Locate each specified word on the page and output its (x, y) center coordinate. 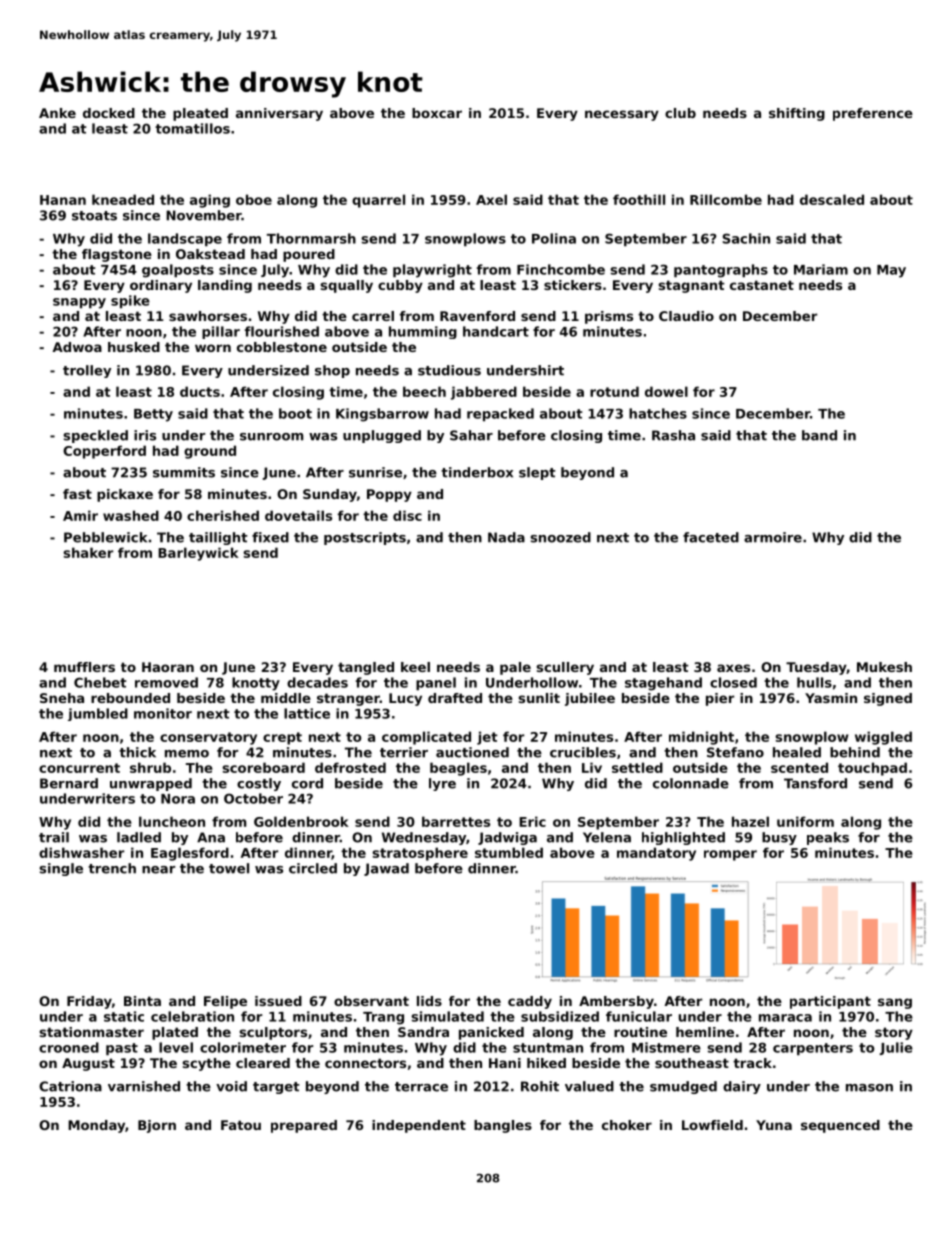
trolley (87, 371)
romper (730, 855)
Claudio (686, 316)
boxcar (437, 113)
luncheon (172, 821)
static (124, 1016)
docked (109, 113)
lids (429, 1001)
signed (888, 699)
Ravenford (477, 316)
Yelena (607, 837)
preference (873, 114)
